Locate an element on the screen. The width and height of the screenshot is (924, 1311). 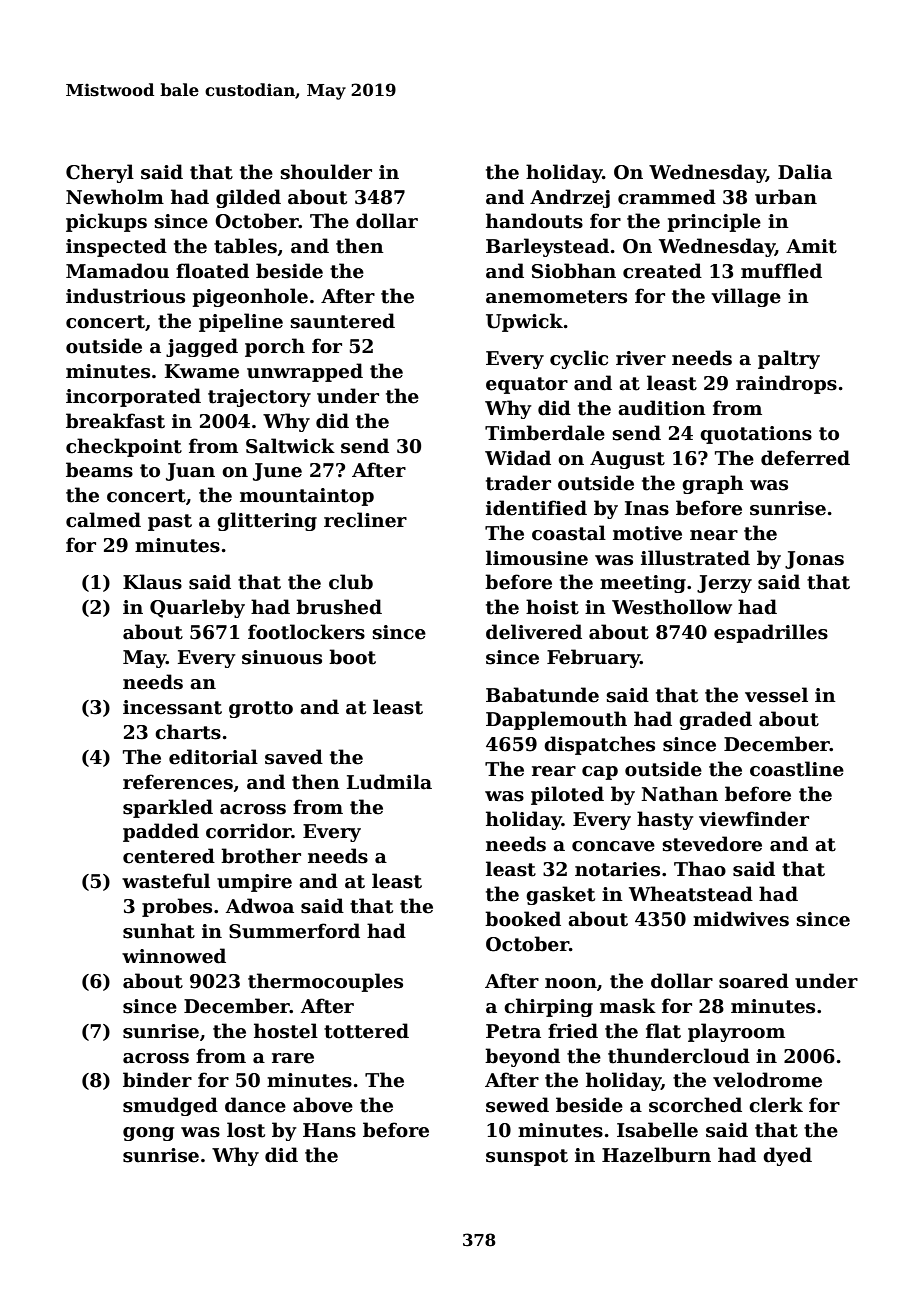
rare is located at coordinates (293, 1058).
